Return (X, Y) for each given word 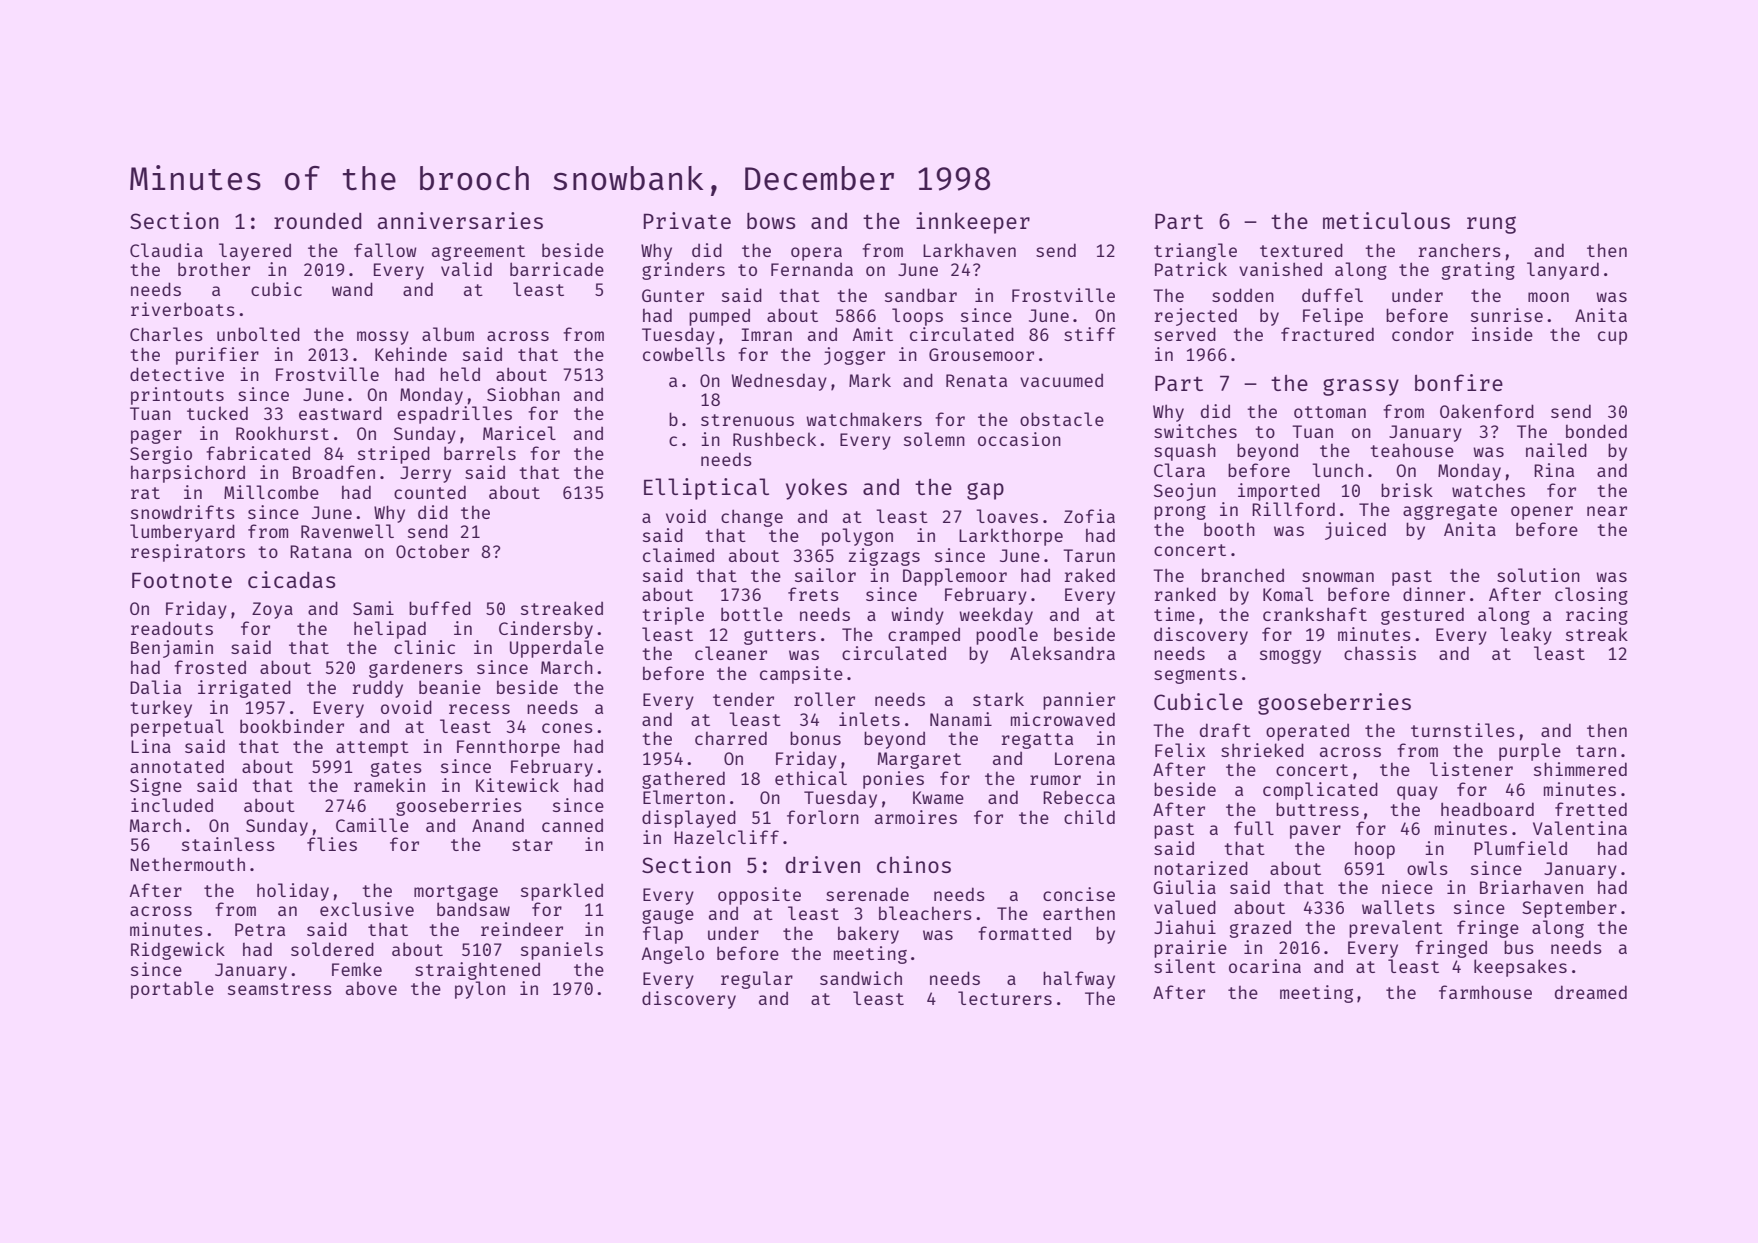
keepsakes (1520, 968)
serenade (867, 894)
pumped (719, 317)
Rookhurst (282, 433)
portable (172, 990)
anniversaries (460, 220)
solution (1538, 575)
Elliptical (706, 489)
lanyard (1563, 271)
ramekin (389, 785)
